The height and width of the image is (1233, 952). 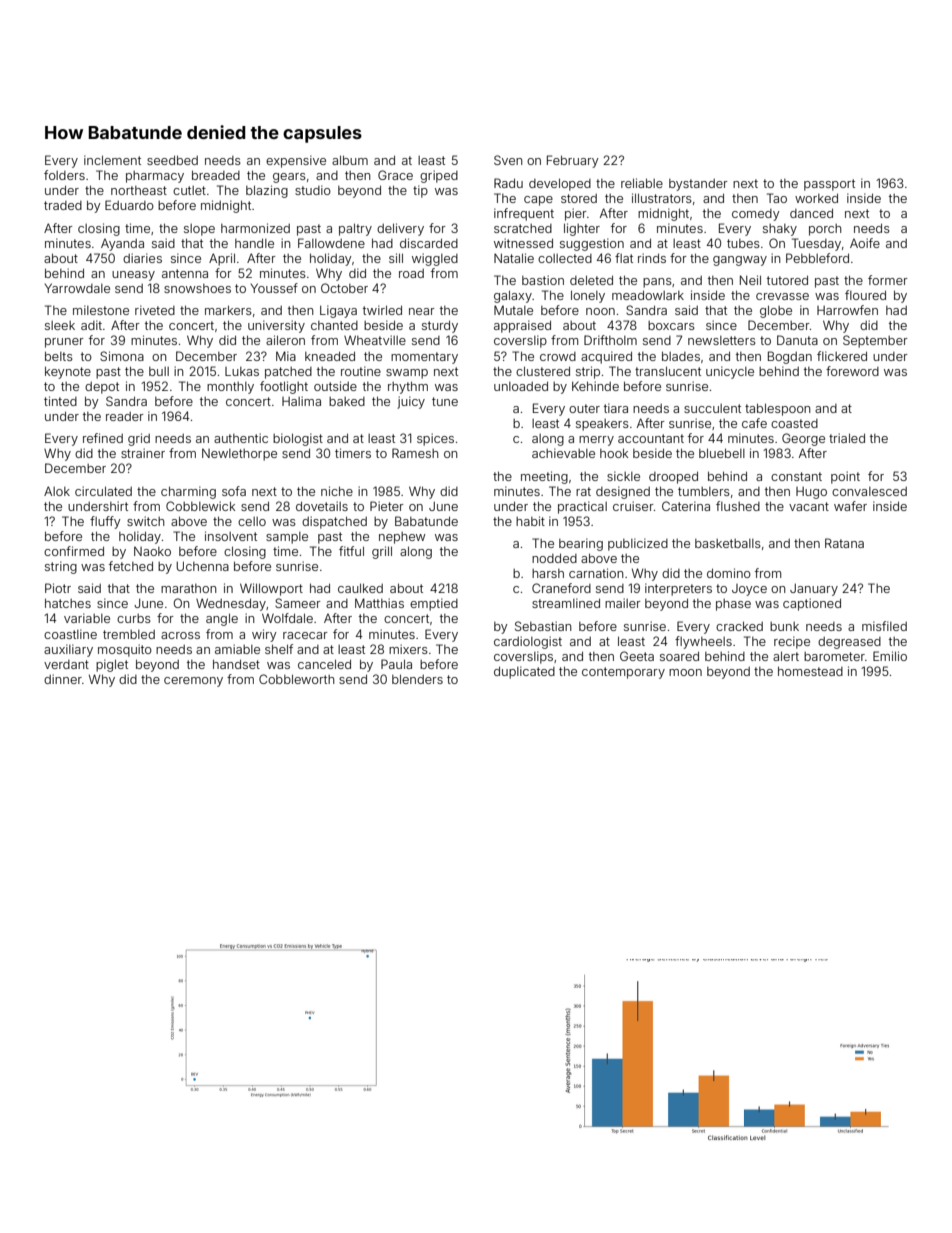 What do you see at coordinates (623, 673) in the image?
I see `contemporary` at bounding box center [623, 673].
